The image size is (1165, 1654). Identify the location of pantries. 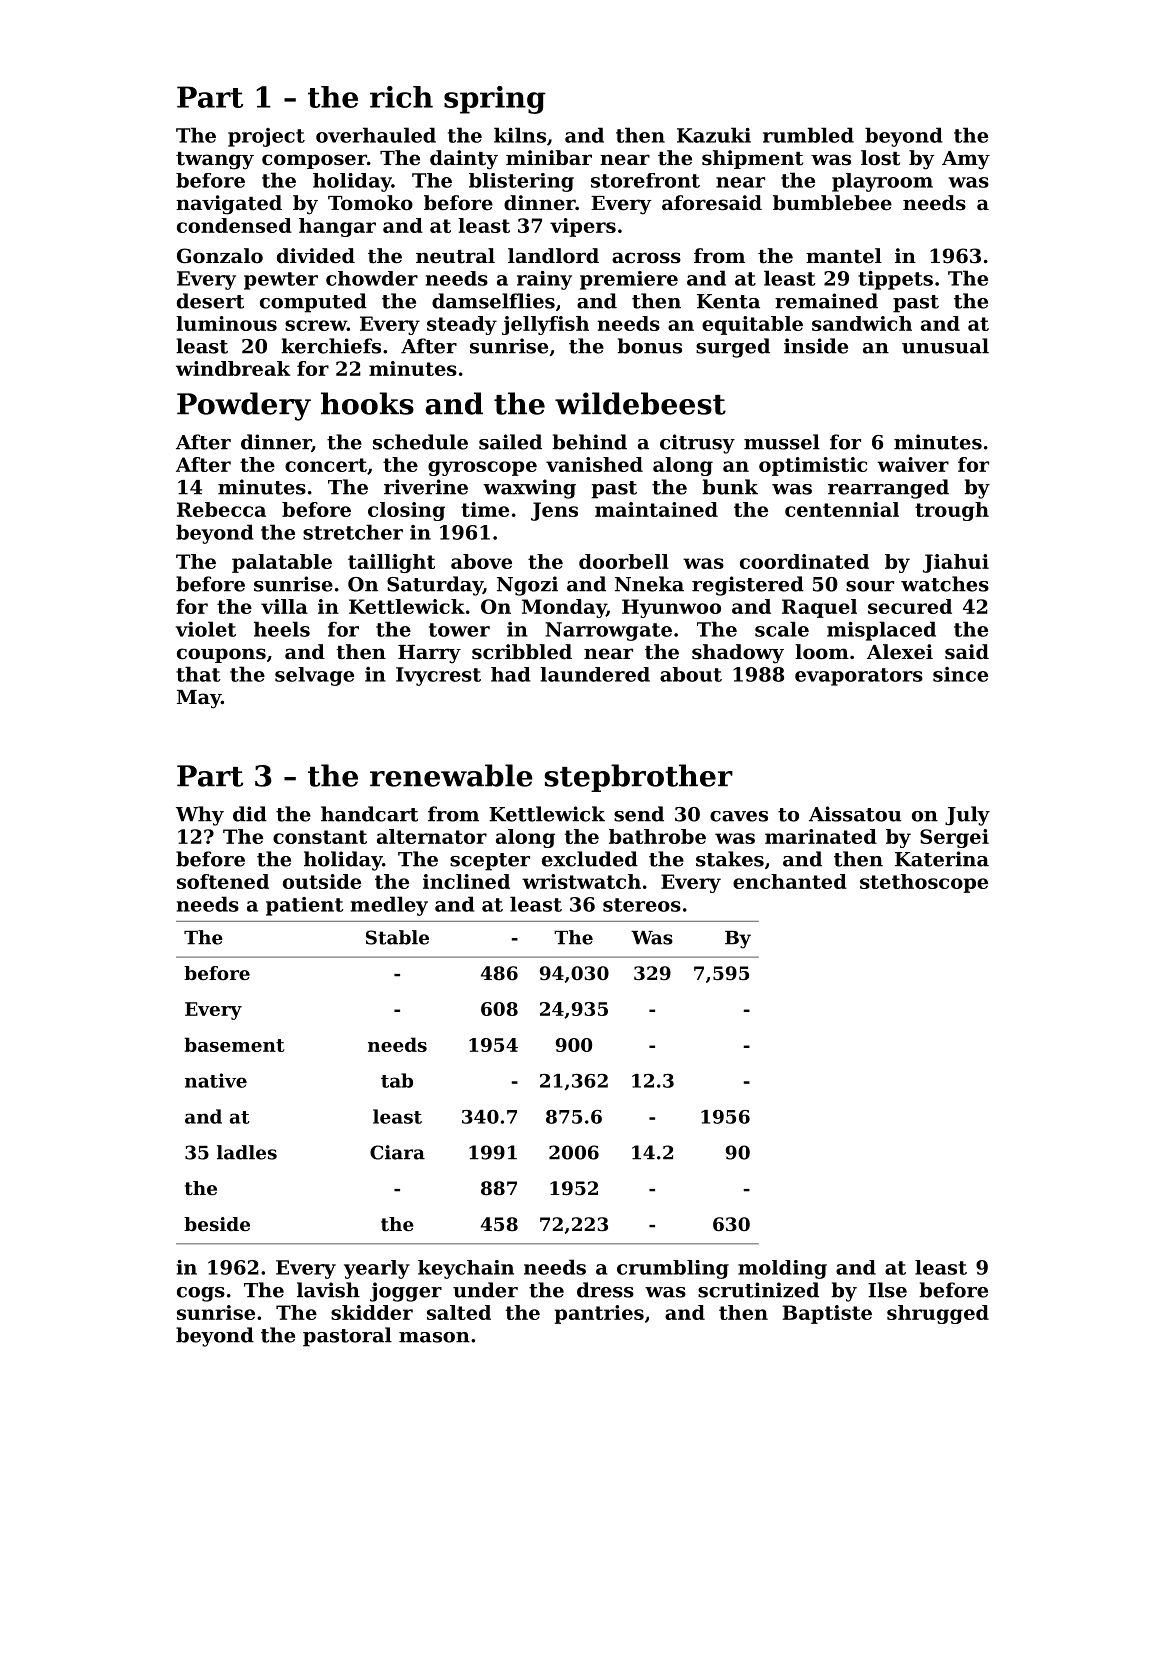
(599, 1314).
